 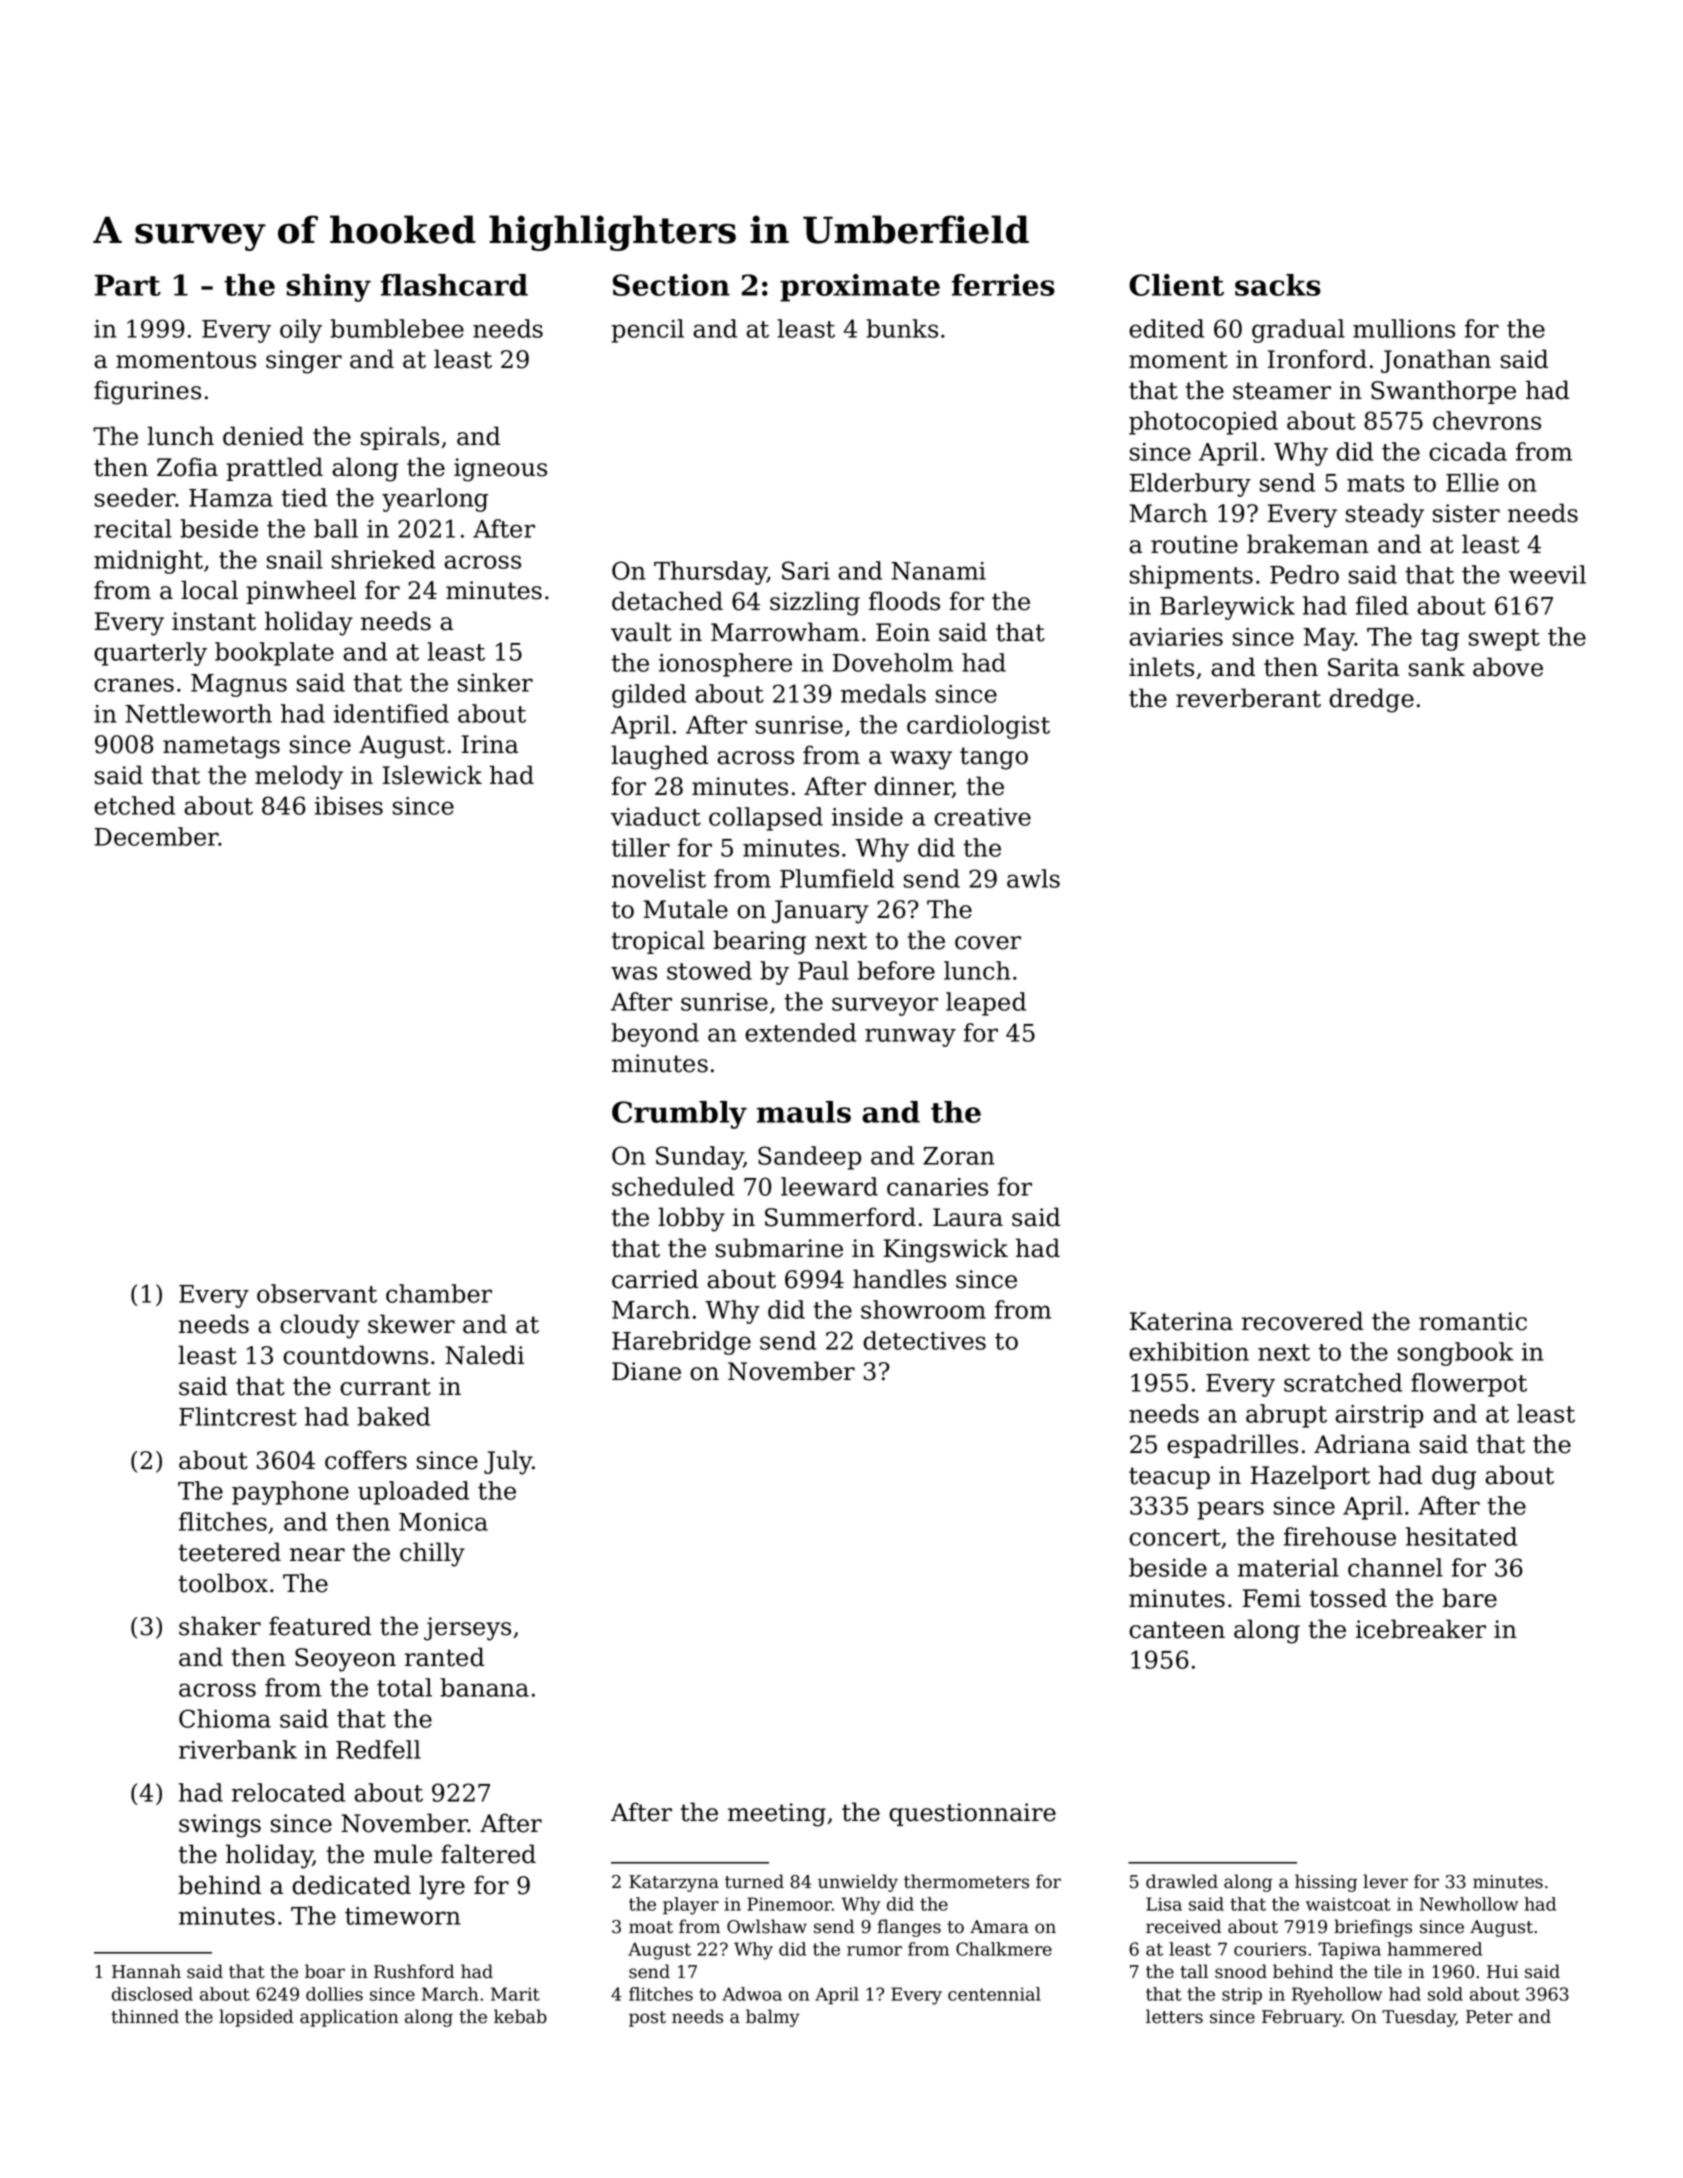 I want to click on cicada, so click(x=1468, y=451).
